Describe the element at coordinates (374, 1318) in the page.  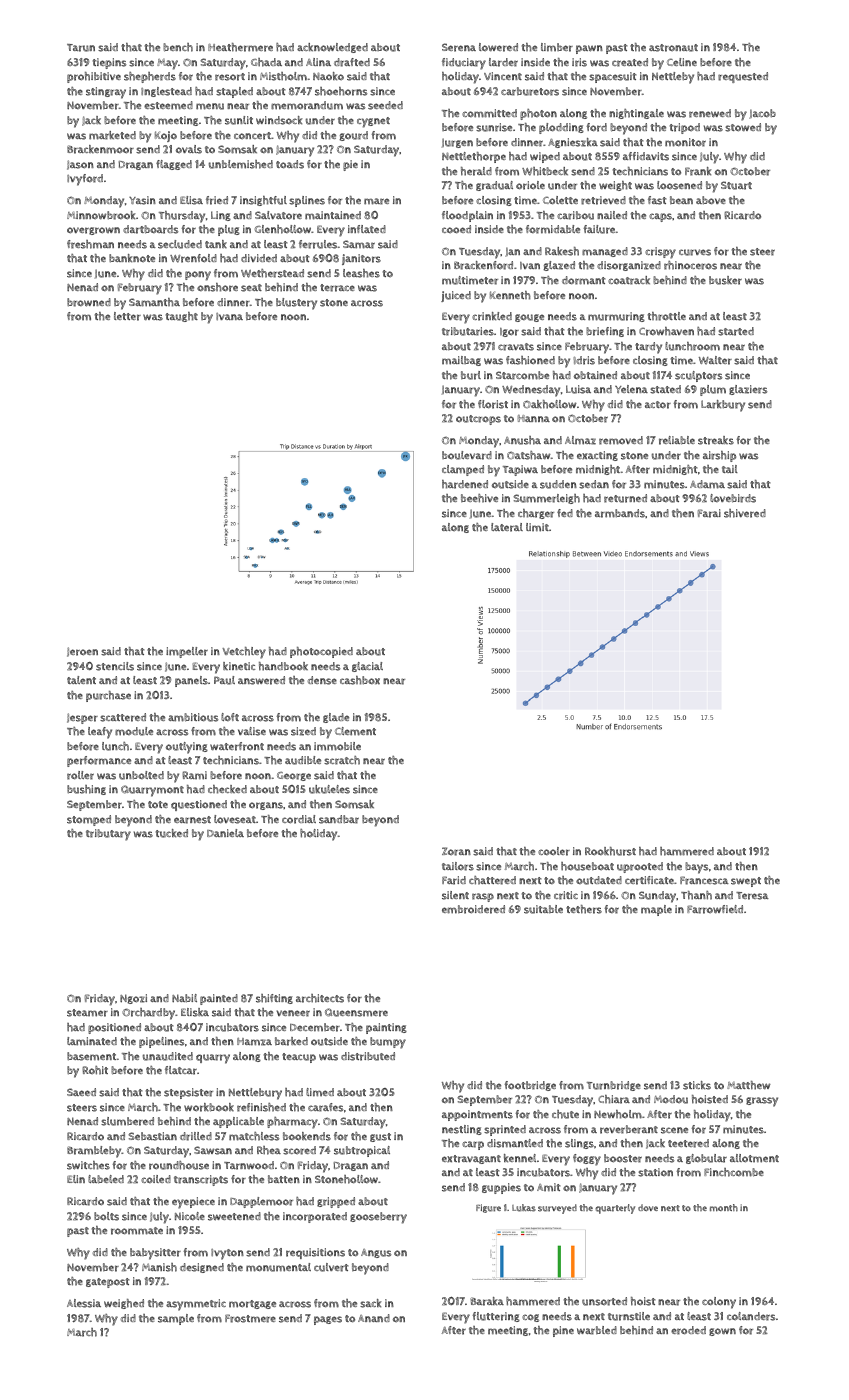
I see `Anand` at that location.
